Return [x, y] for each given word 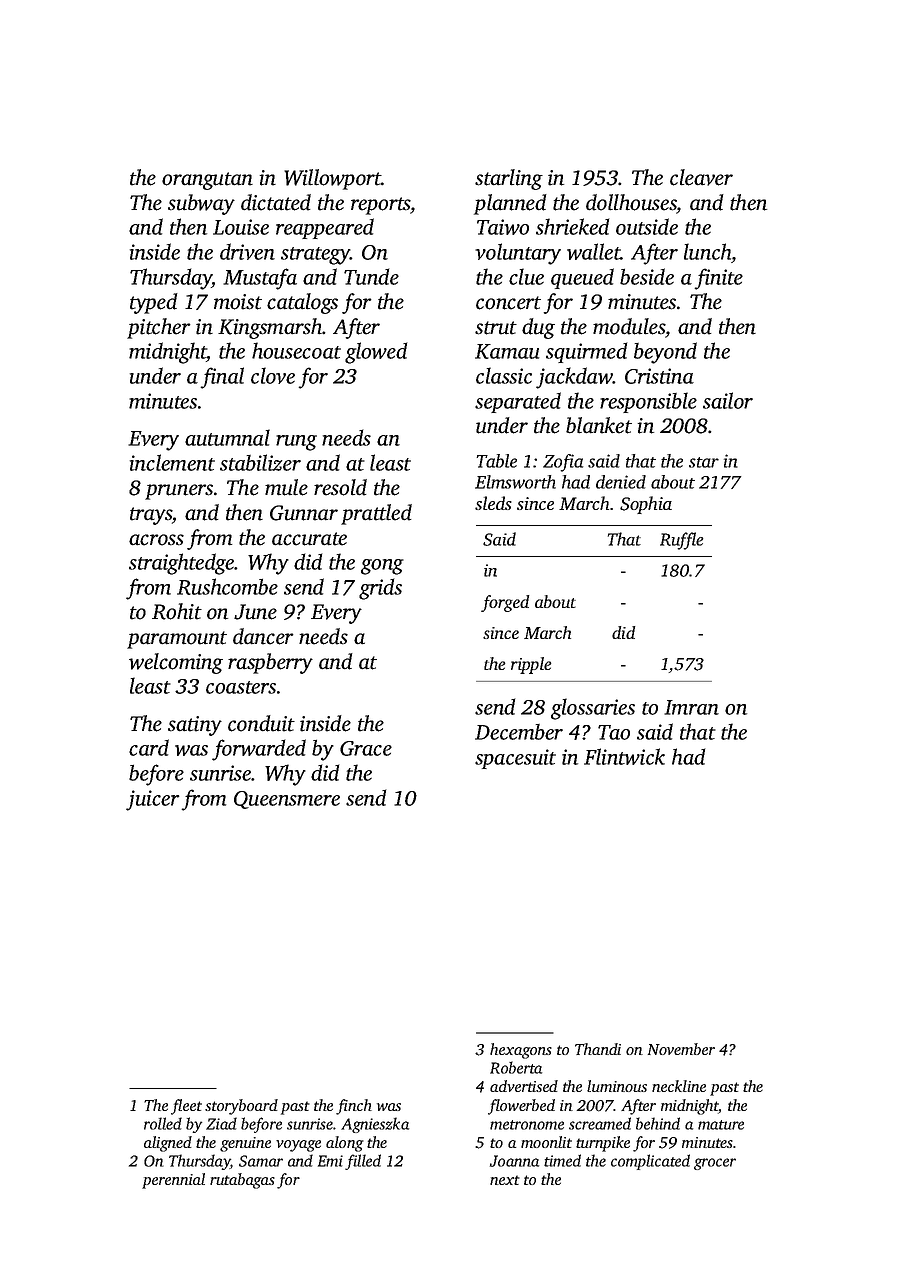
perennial [173, 1181]
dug [538, 328]
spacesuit [515, 759]
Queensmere [287, 800]
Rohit [177, 611]
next [505, 1180]
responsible [648, 402]
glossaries [593, 709]
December [519, 732]
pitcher [159, 328]
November [681, 1049]
